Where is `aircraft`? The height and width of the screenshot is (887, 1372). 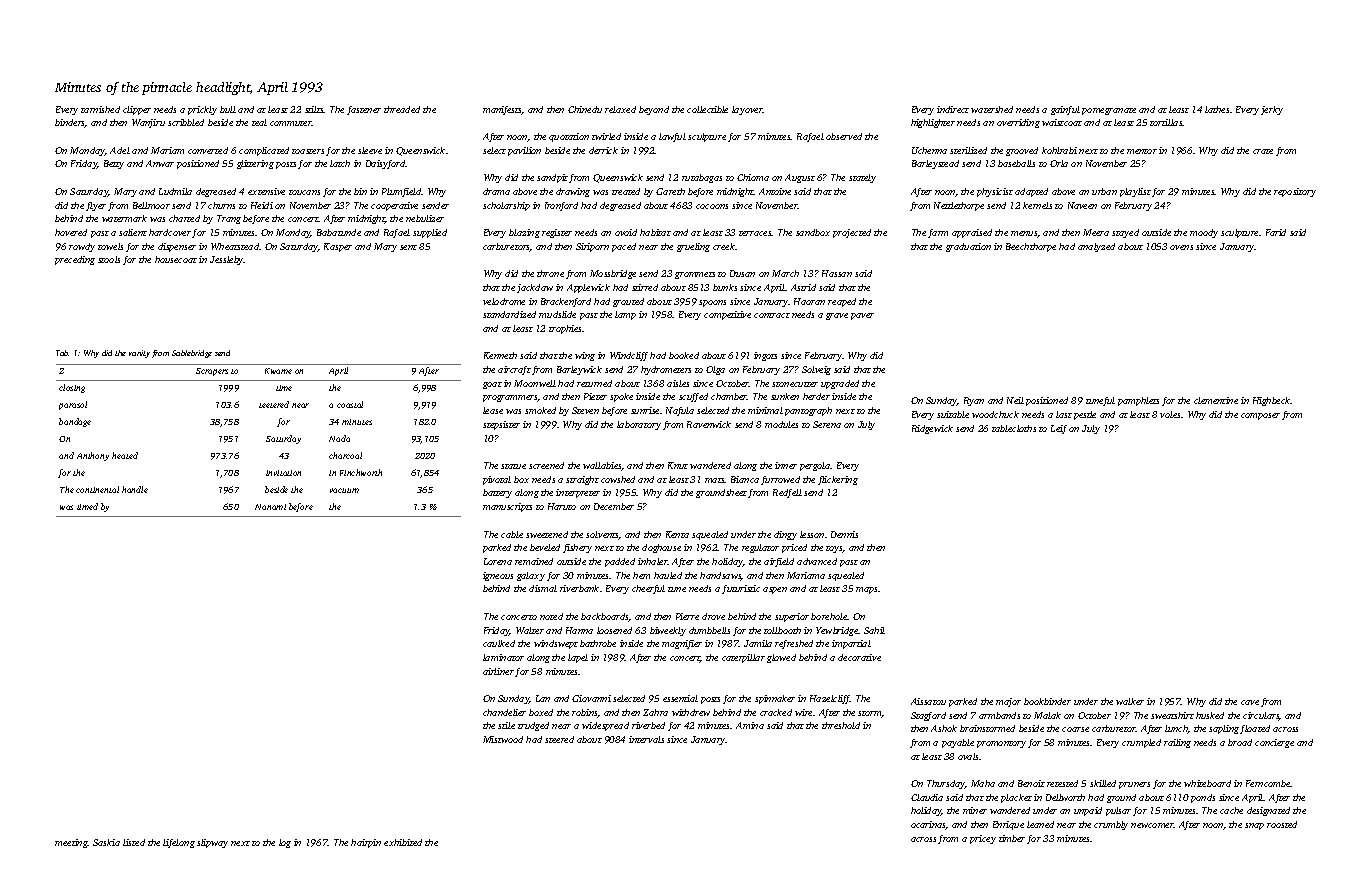
aircraft is located at coordinates (514, 370).
